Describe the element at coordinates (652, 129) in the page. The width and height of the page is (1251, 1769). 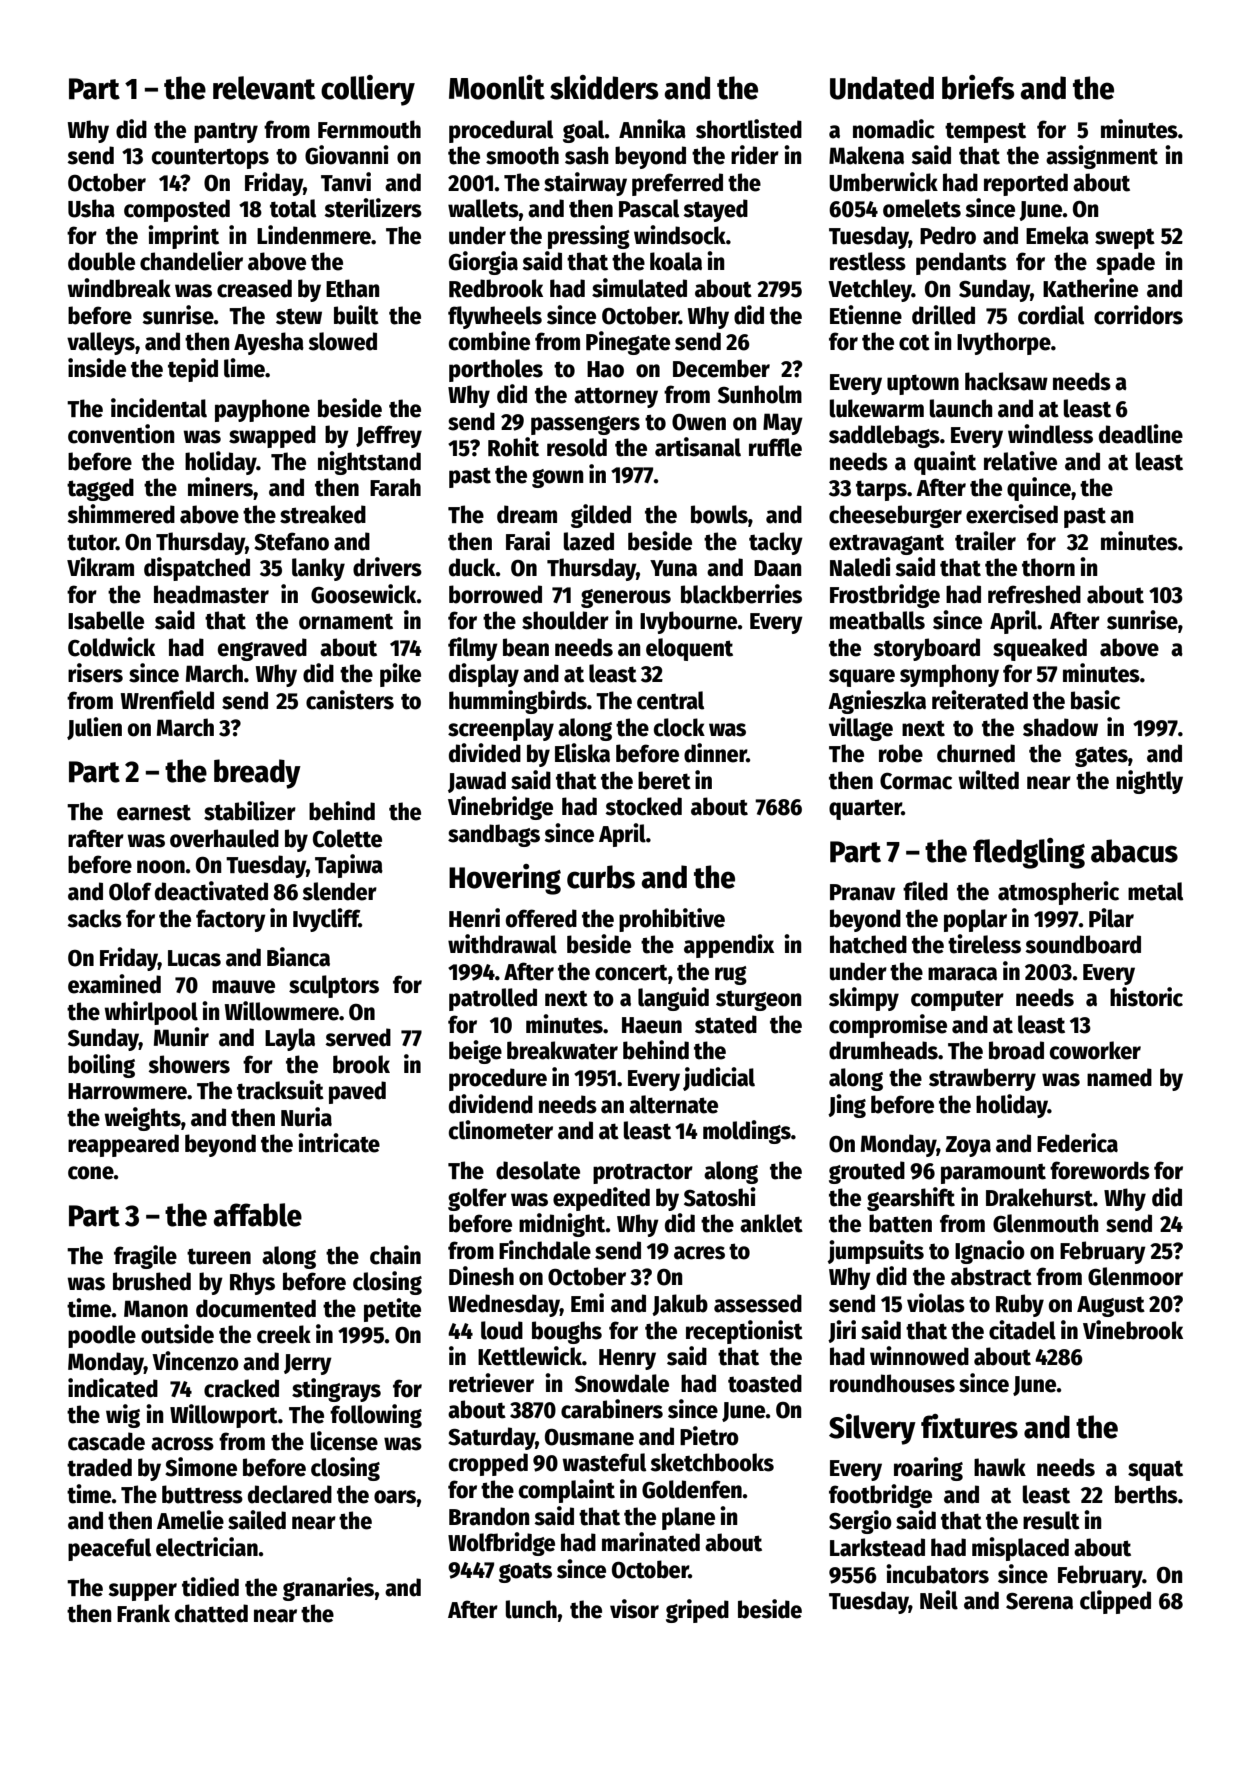
I see `Annika` at that location.
